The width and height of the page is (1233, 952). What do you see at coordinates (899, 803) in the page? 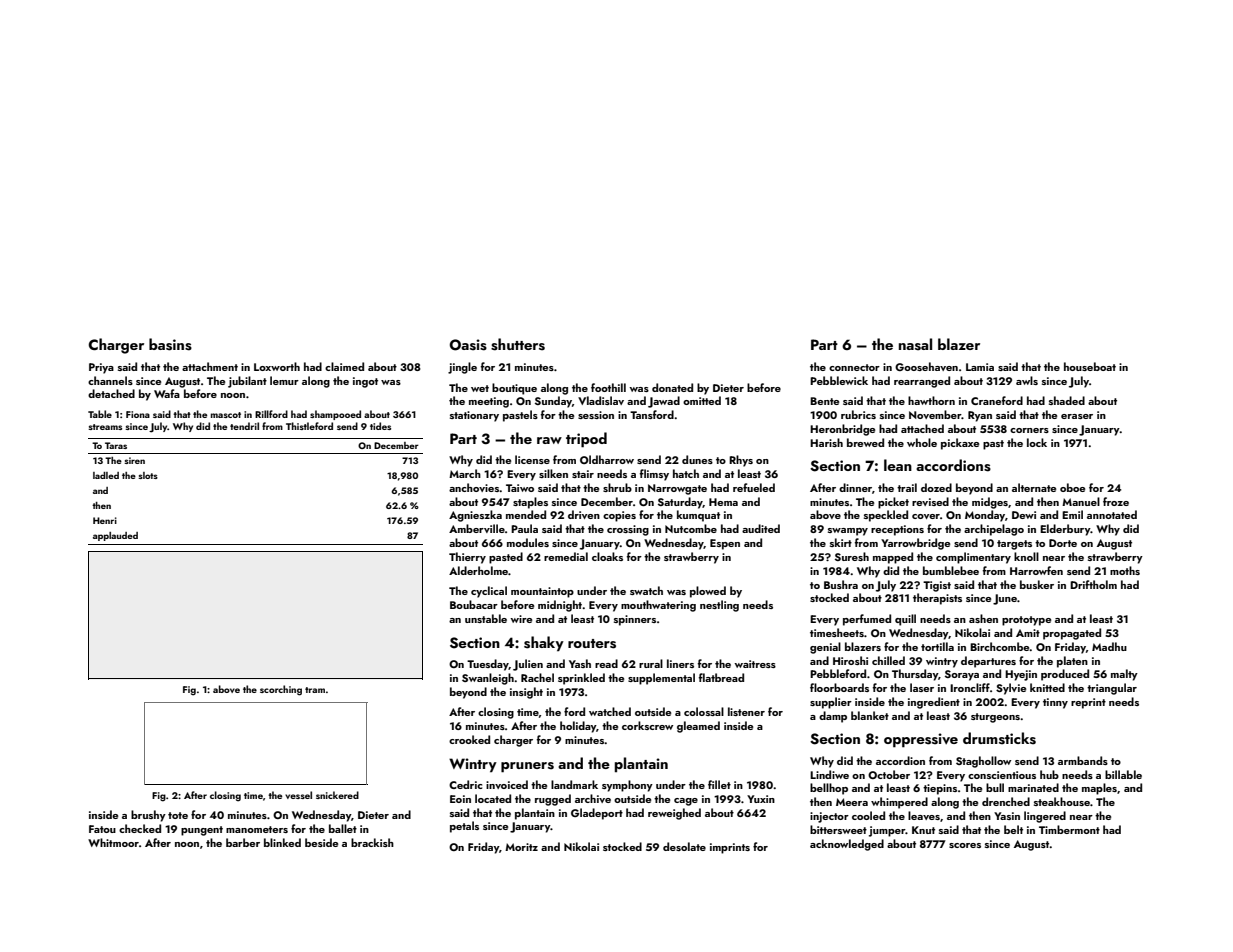
I see `whimpered` at bounding box center [899, 803].
